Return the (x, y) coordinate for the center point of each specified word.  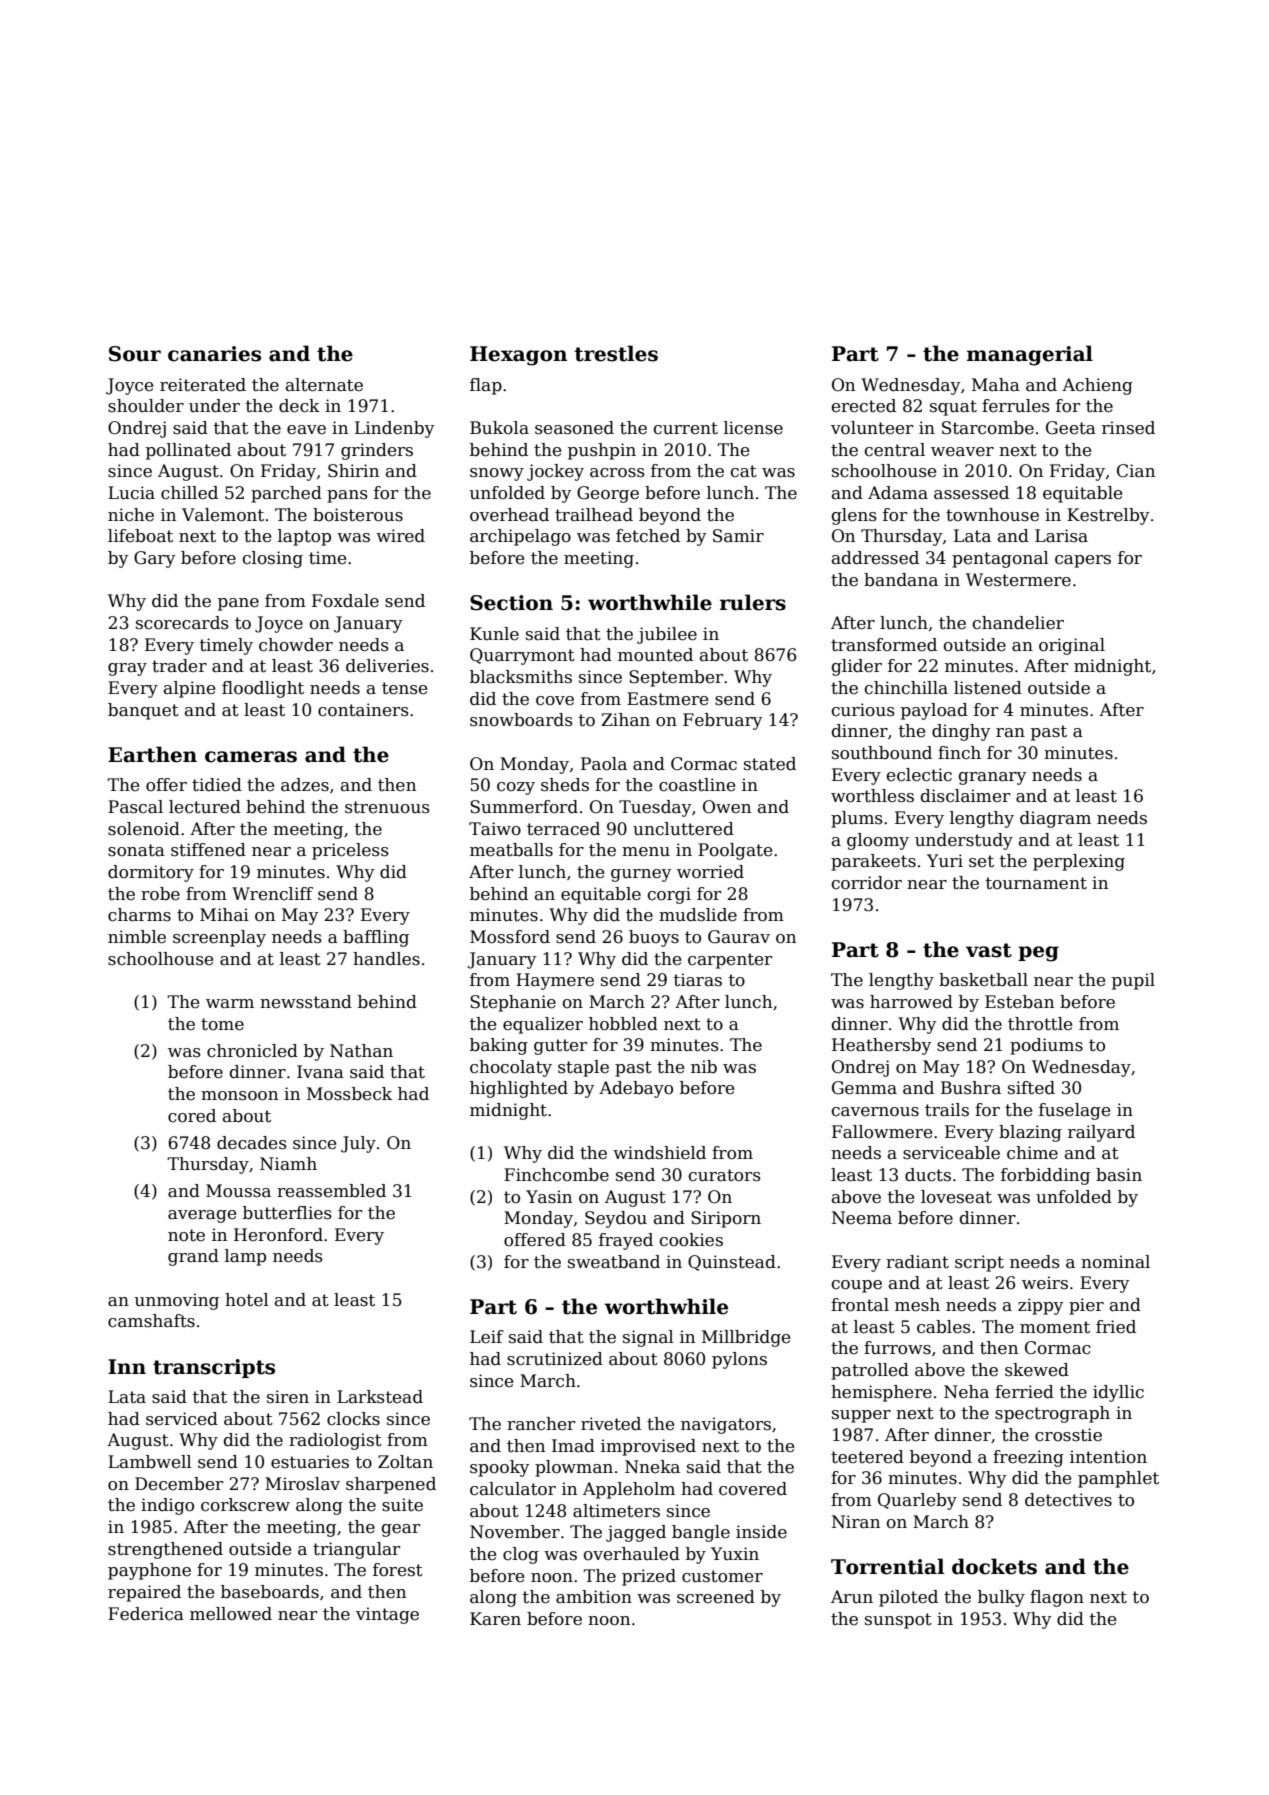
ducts (928, 1175)
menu (646, 852)
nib (704, 1066)
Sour (135, 354)
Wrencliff (272, 894)
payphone (149, 1571)
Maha (996, 385)
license (753, 428)
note (186, 1235)
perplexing (1079, 862)
